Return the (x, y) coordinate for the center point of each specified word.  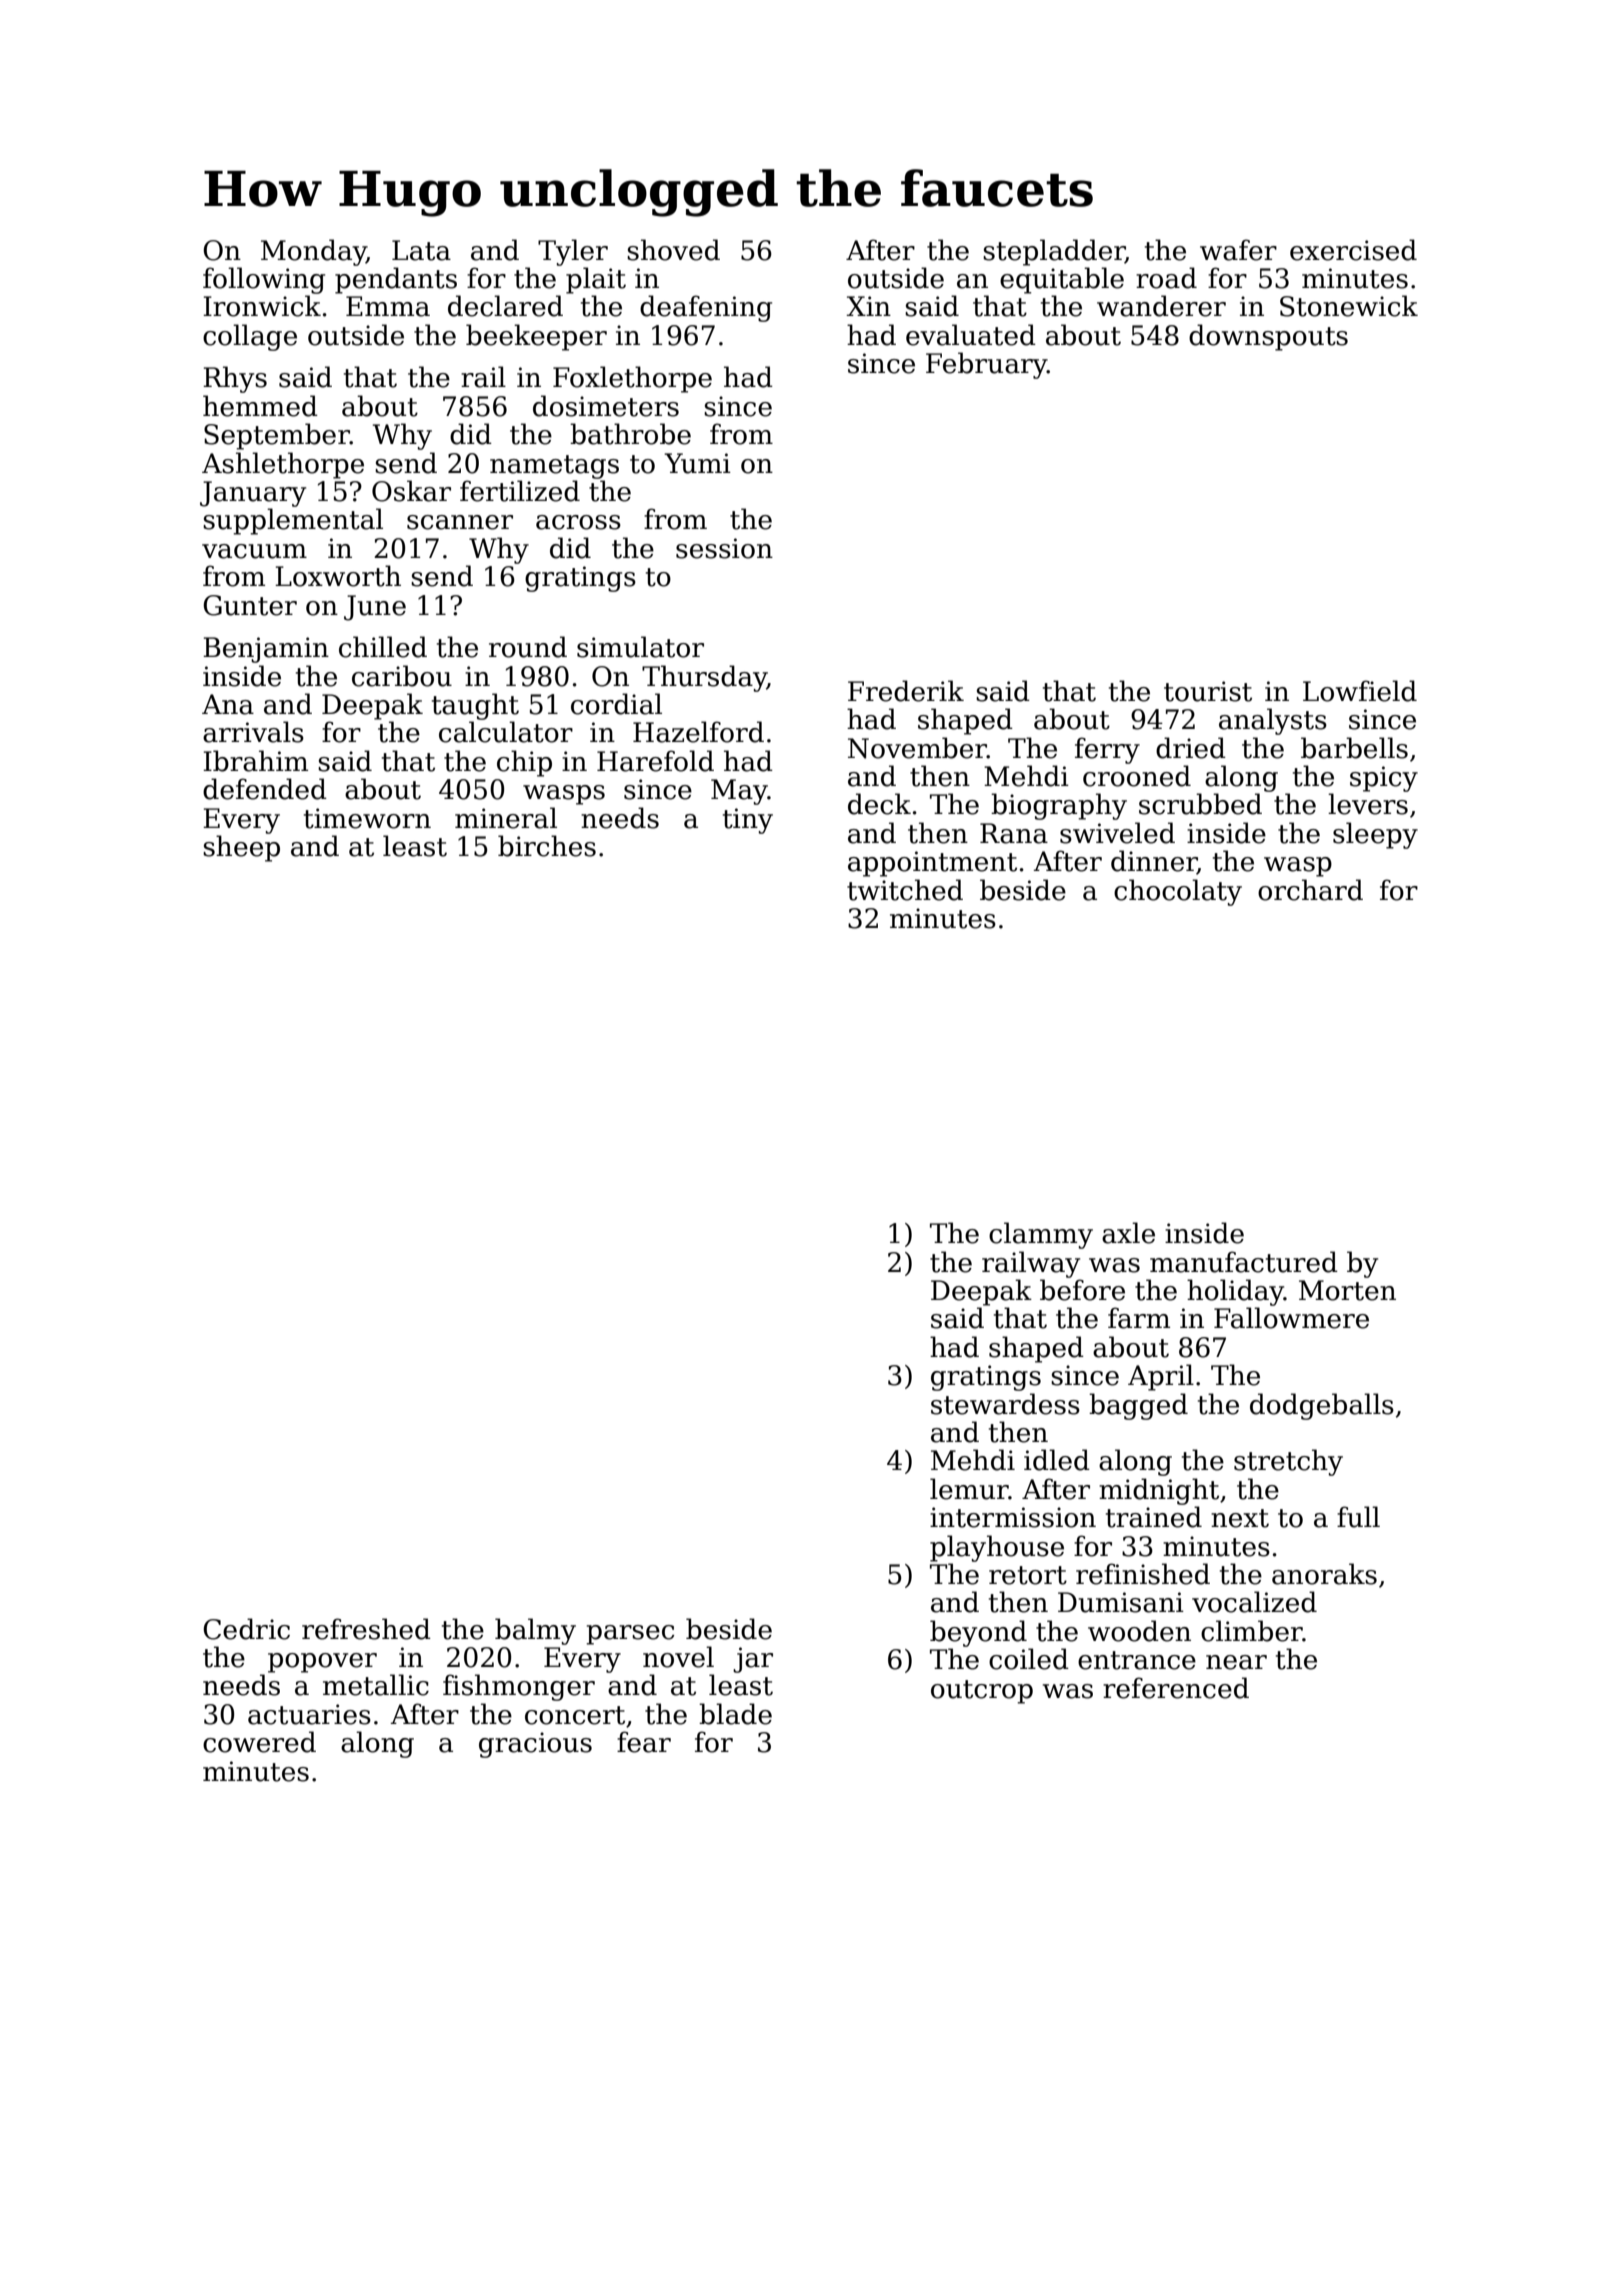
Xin (868, 306)
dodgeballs (1322, 1406)
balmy (535, 1631)
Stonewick (1349, 306)
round (528, 647)
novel (678, 1657)
